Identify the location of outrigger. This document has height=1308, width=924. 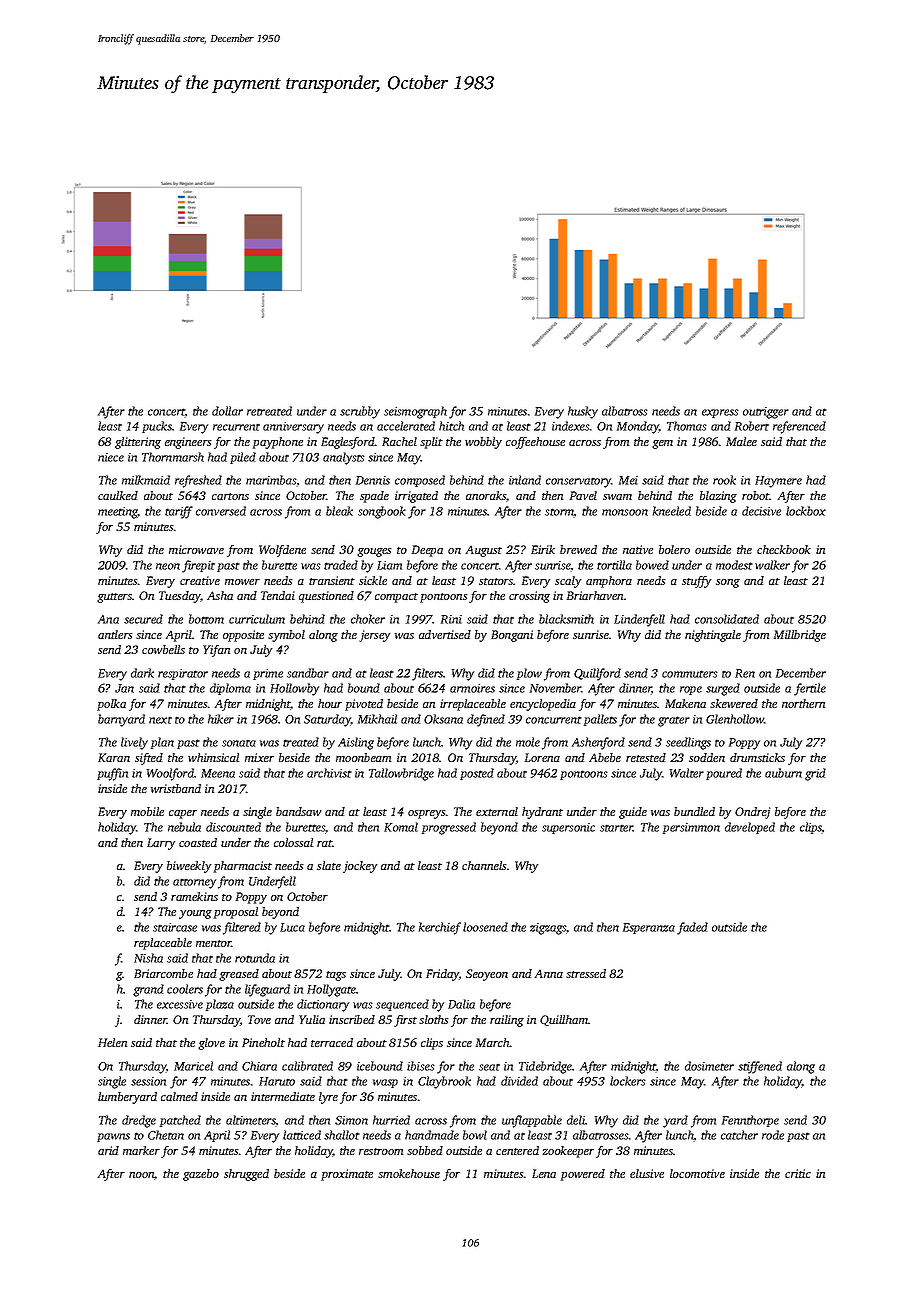
(766, 413).
